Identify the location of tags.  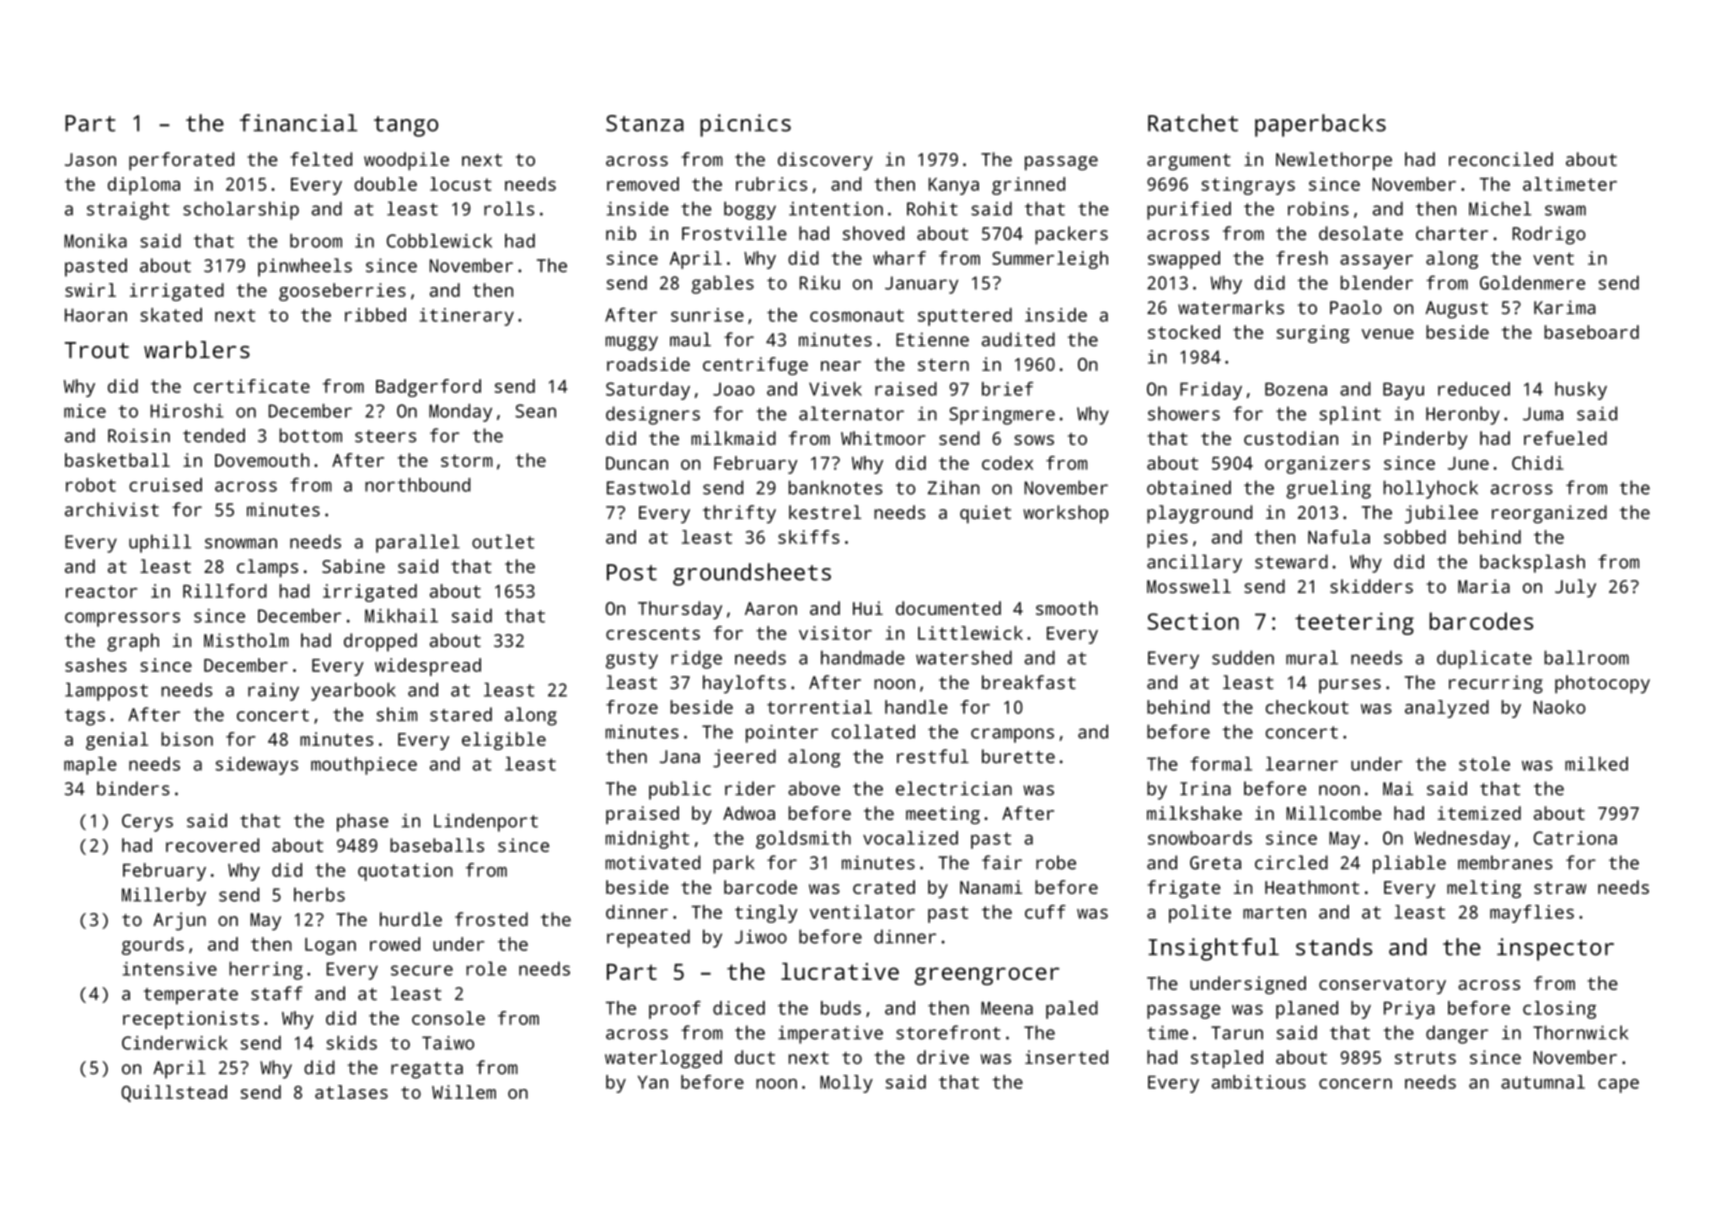
(85, 717).
